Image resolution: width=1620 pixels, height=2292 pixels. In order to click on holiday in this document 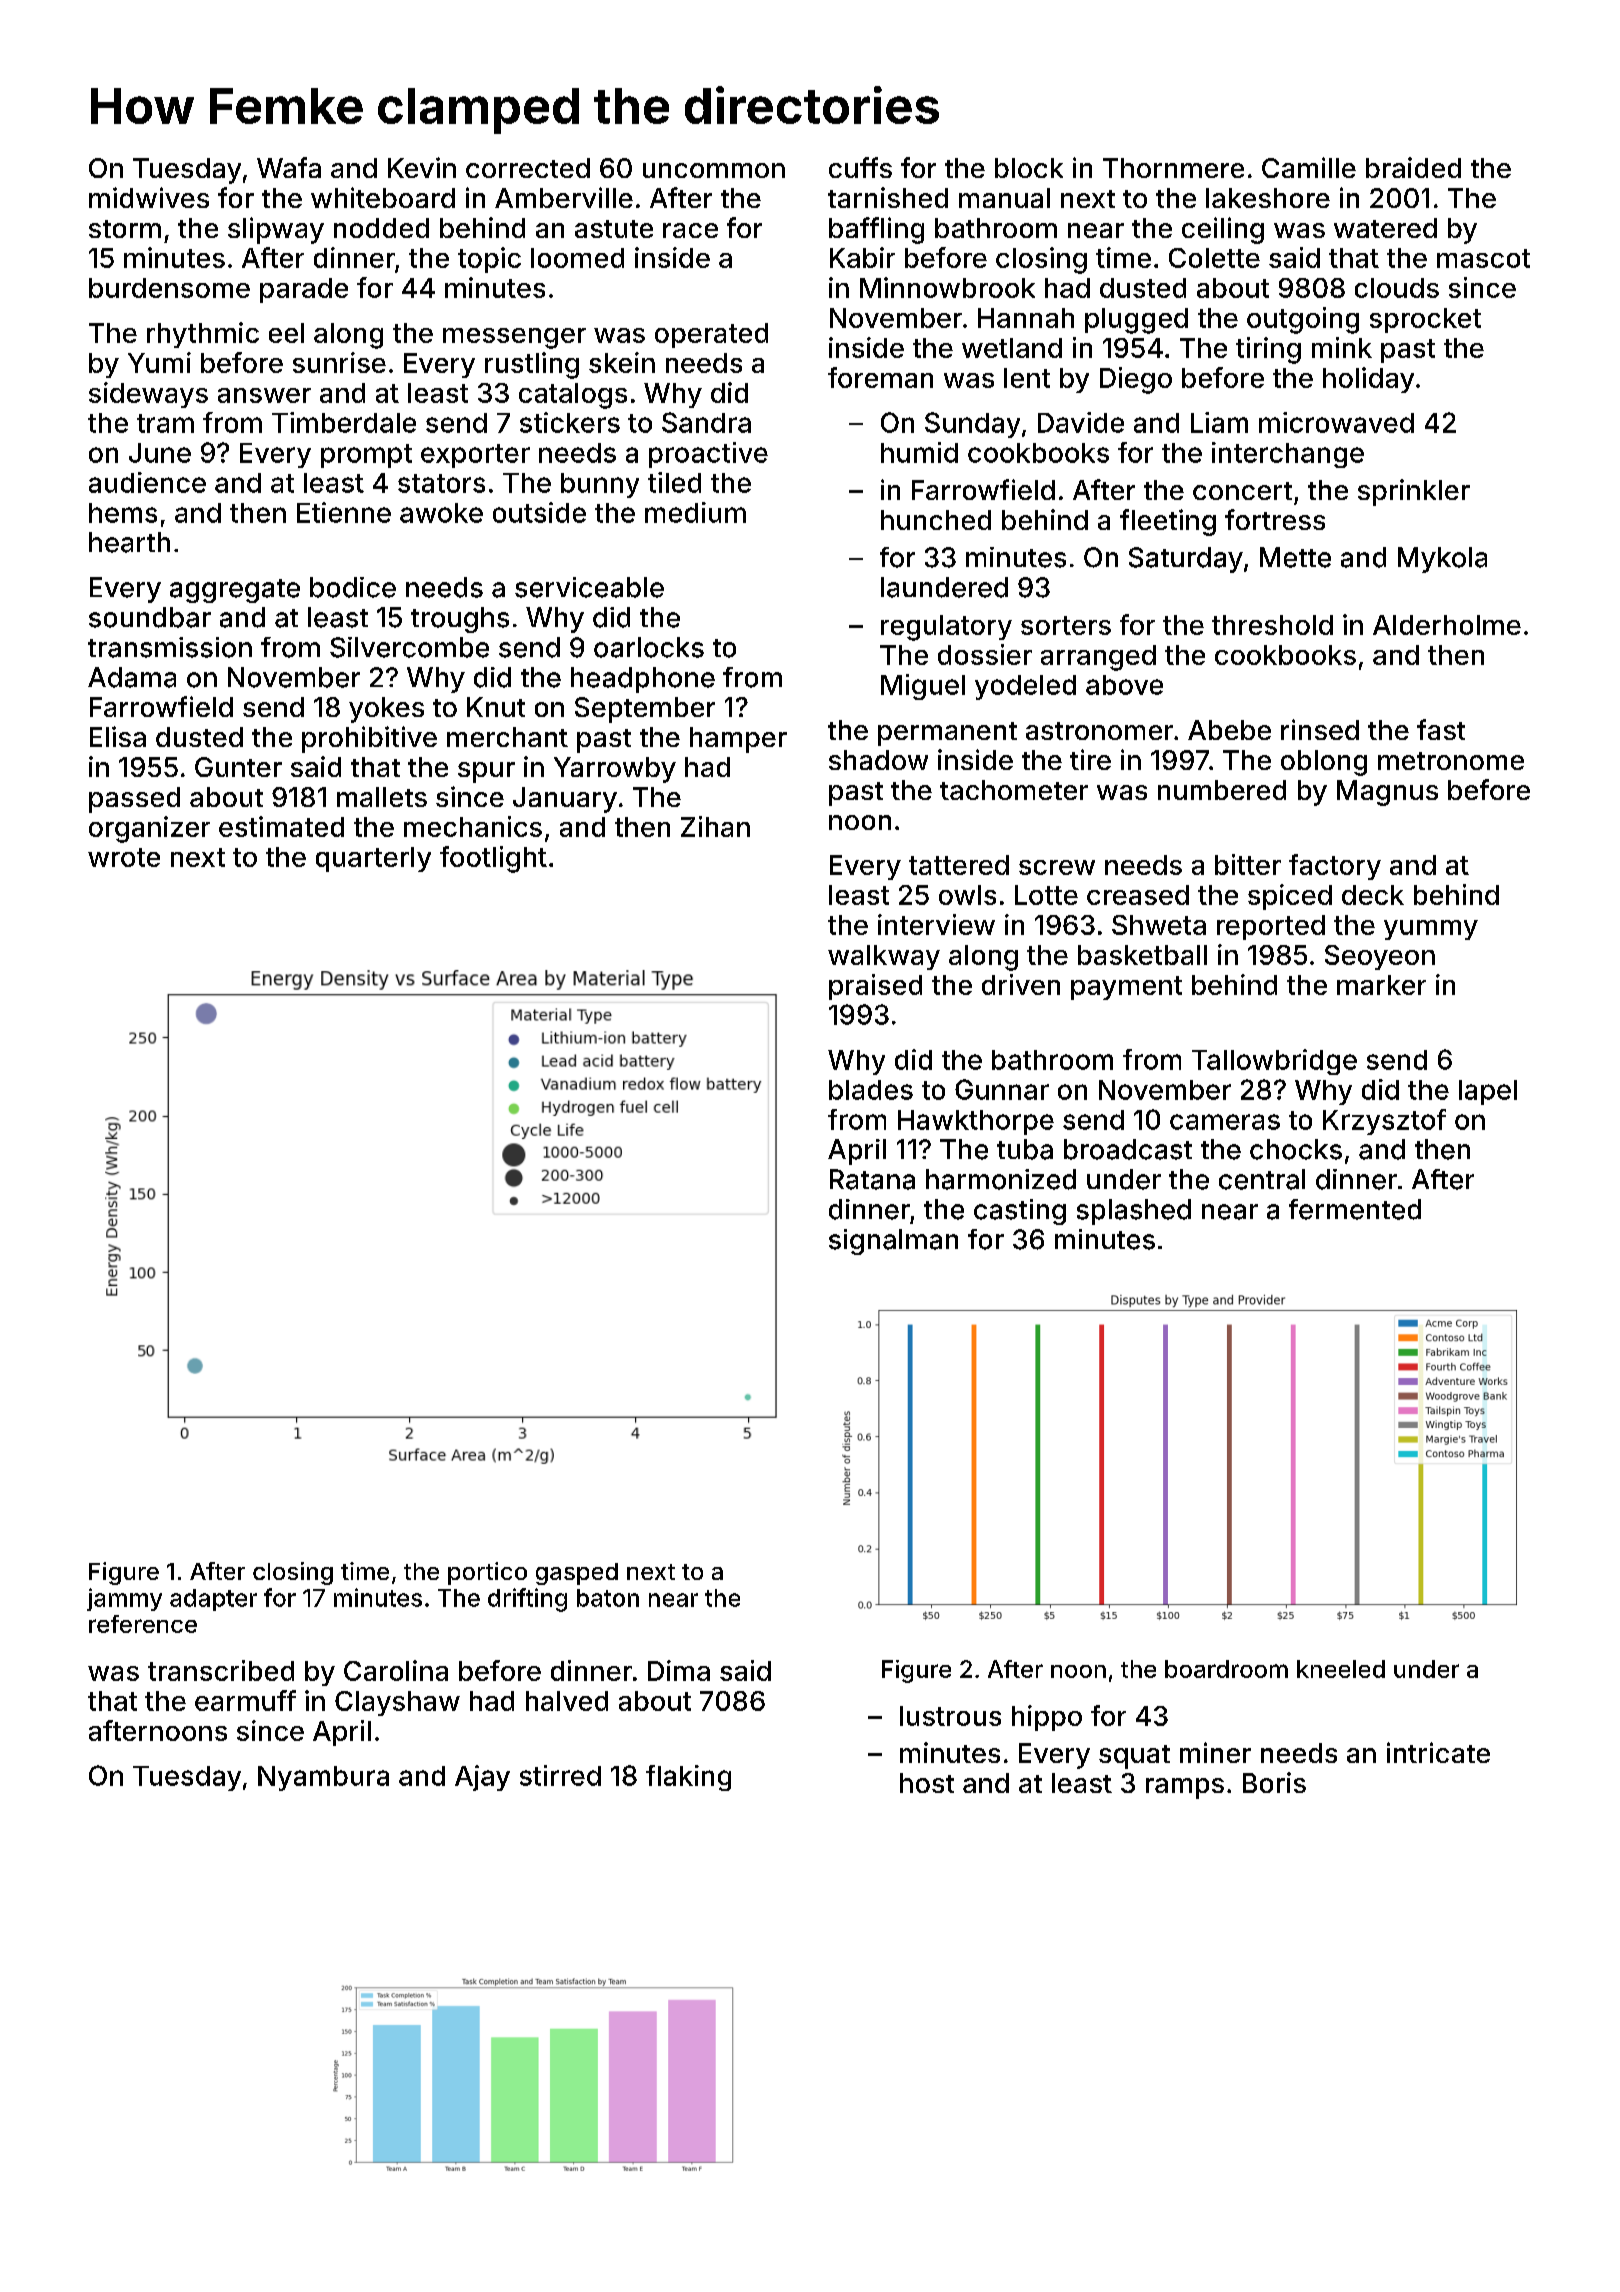, I will do `click(1368, 380)`.
